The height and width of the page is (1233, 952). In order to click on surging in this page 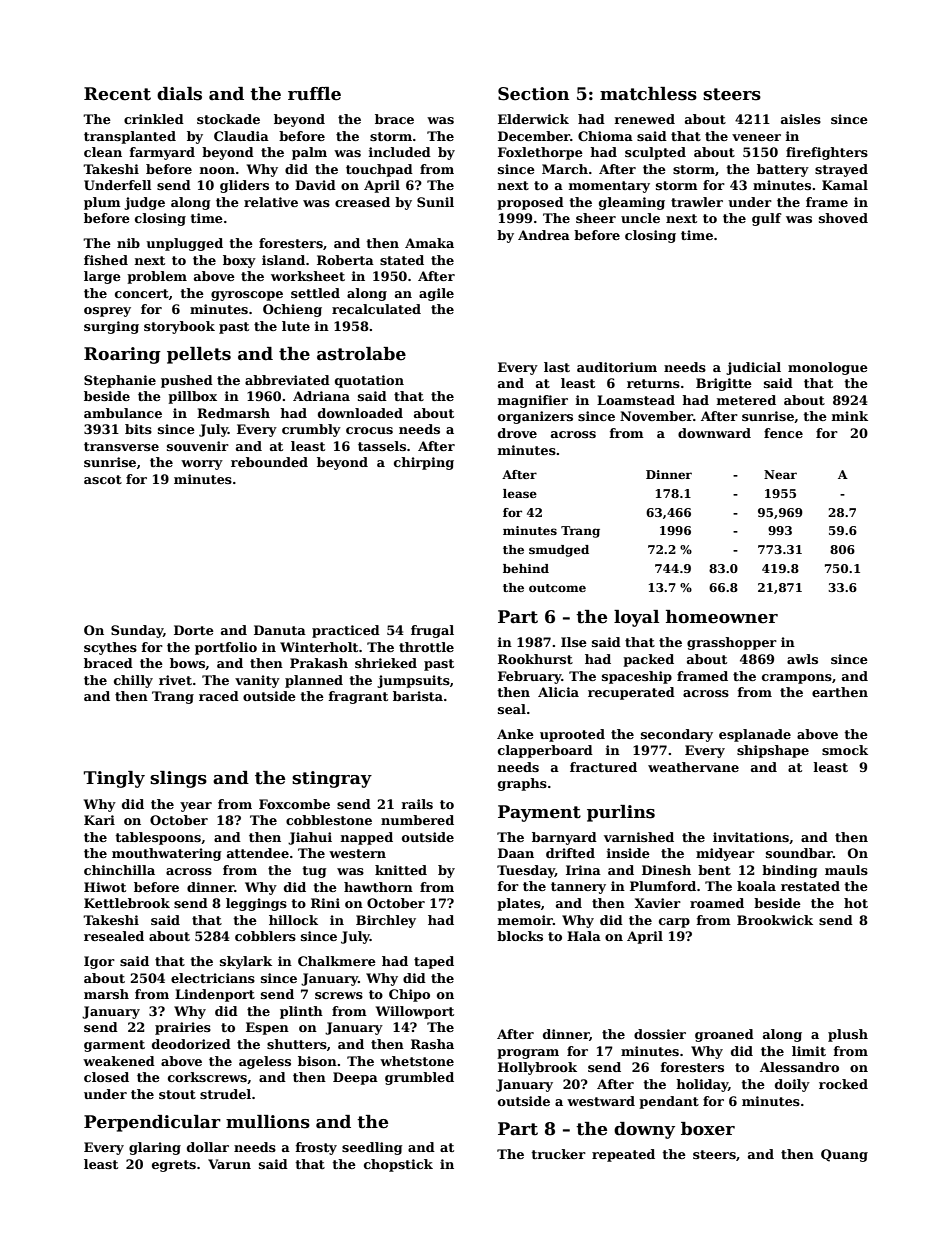, I will do `click(111, 327)`.
